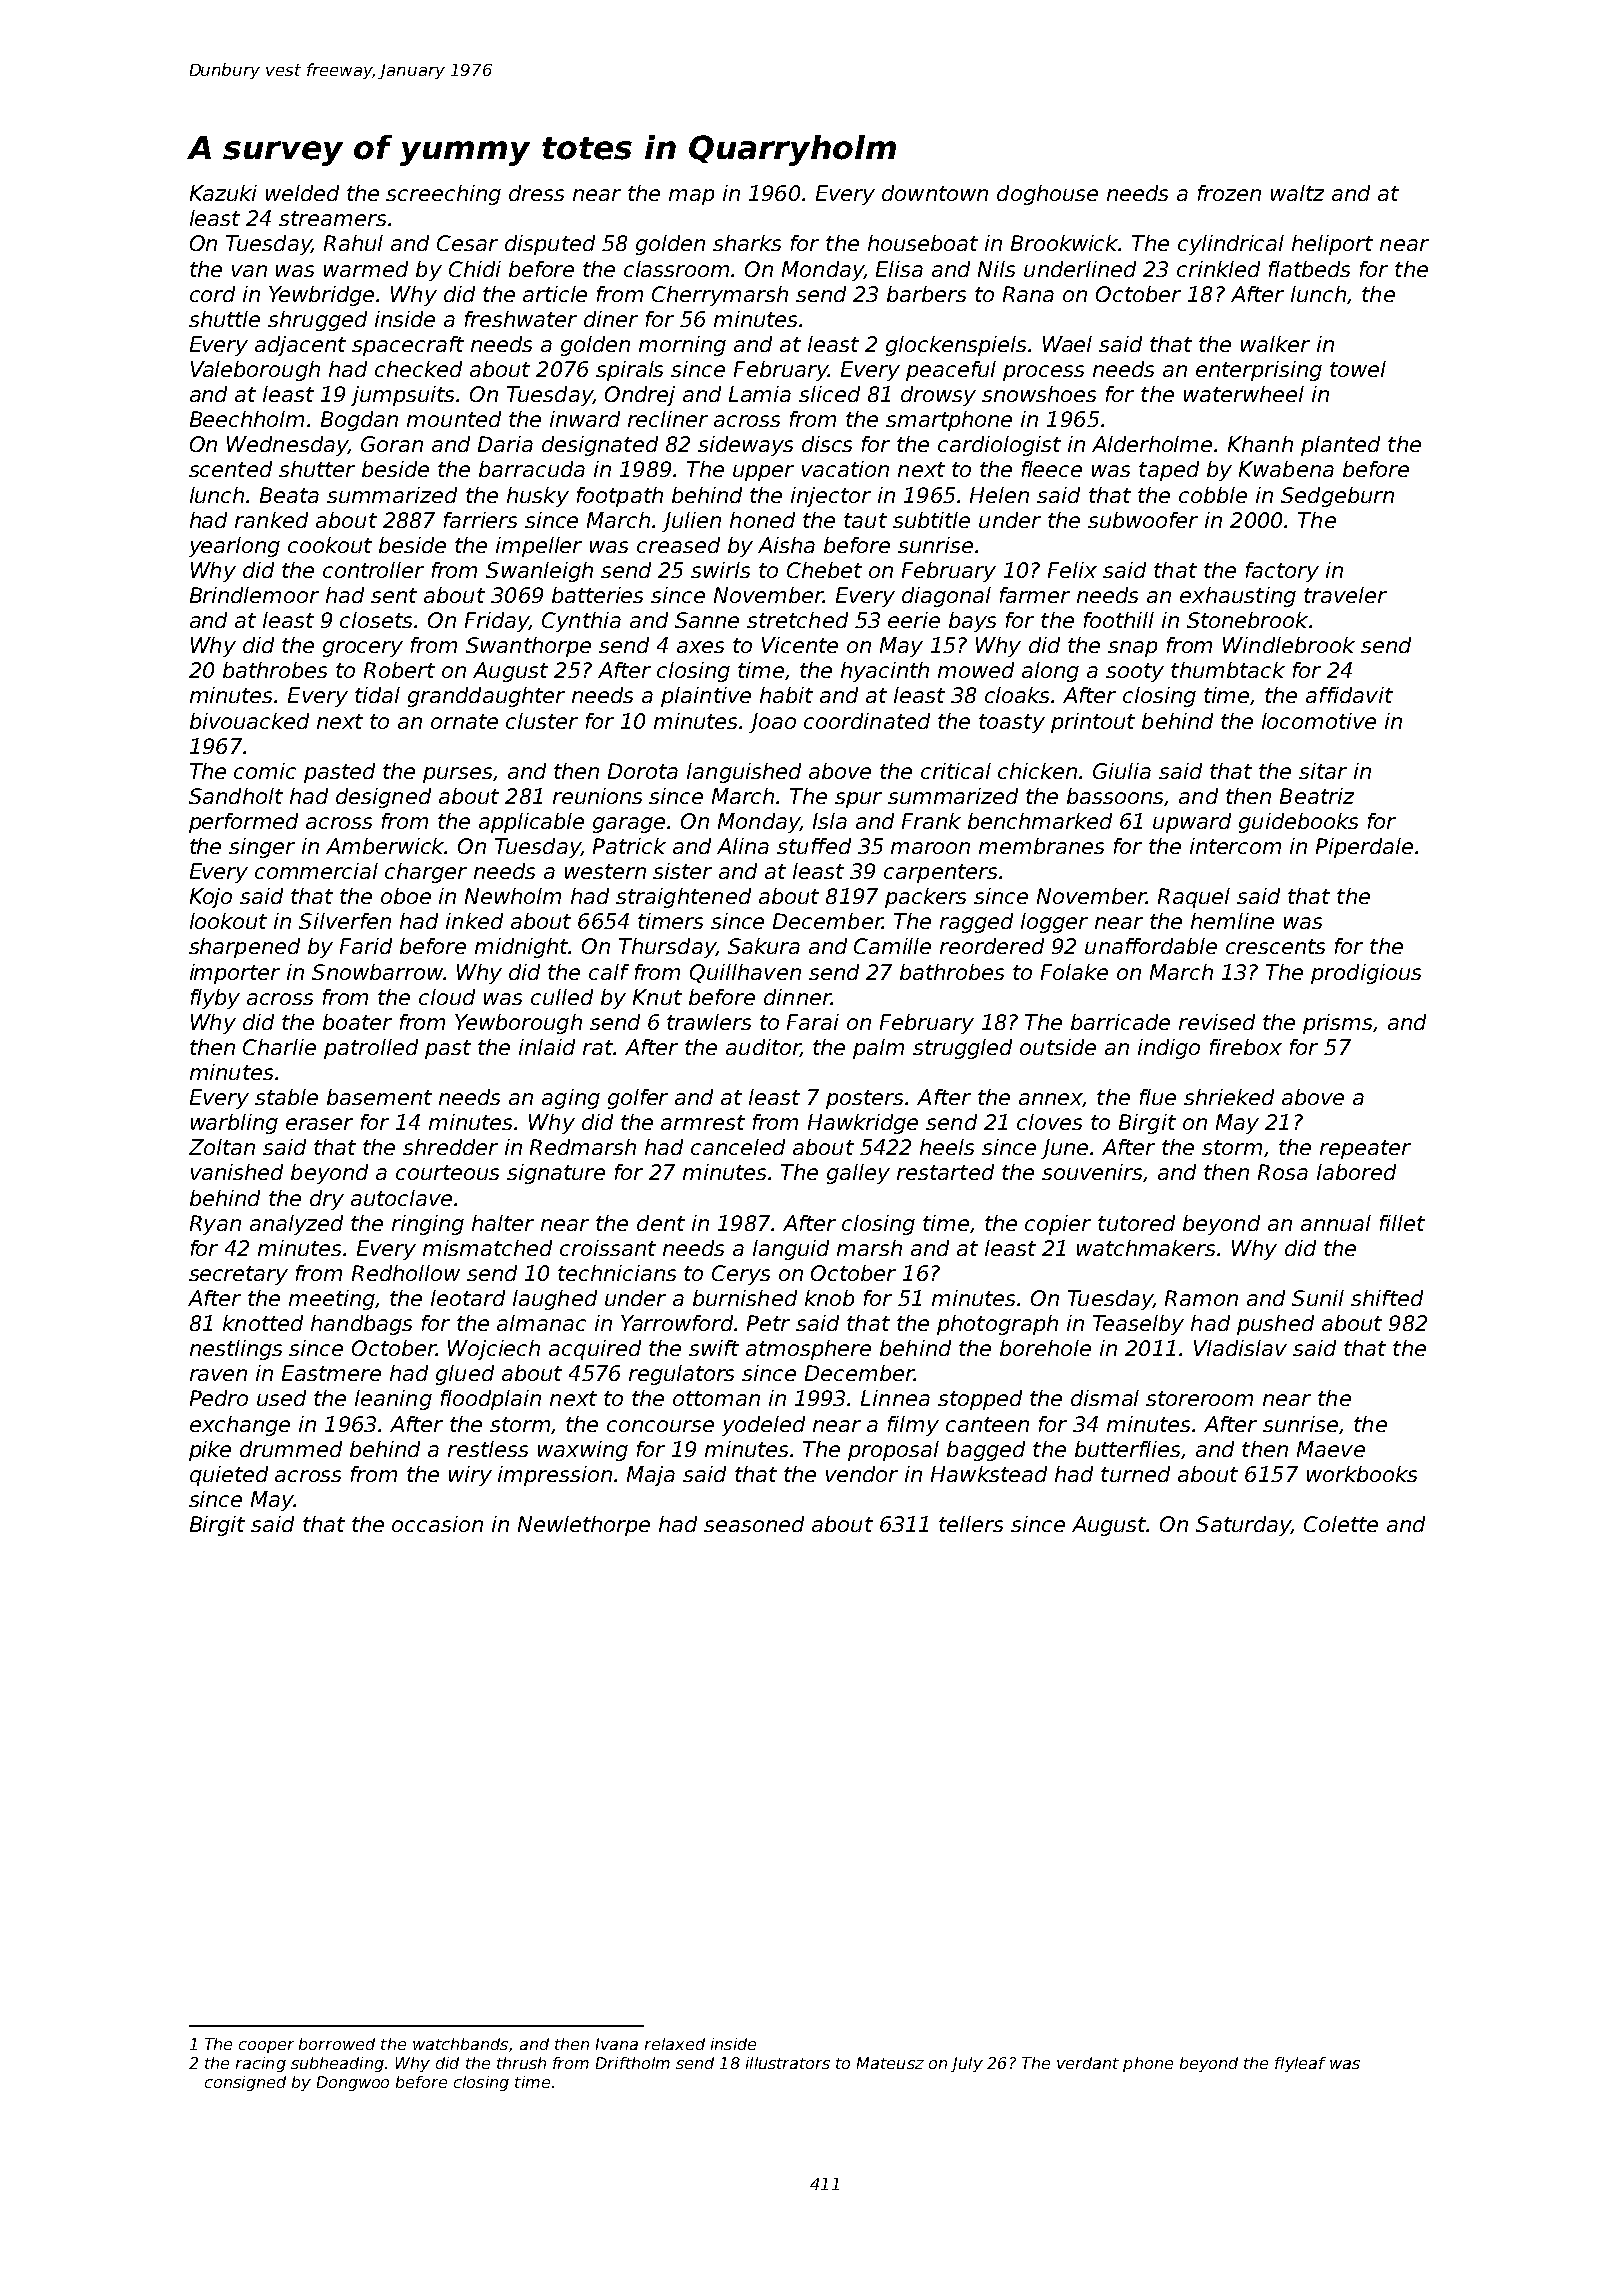 The width and height of the screenshot is (1620, 2292). Describe the element at coordinates (791, 1250) in the screenshot. I see `languid` at that location.
